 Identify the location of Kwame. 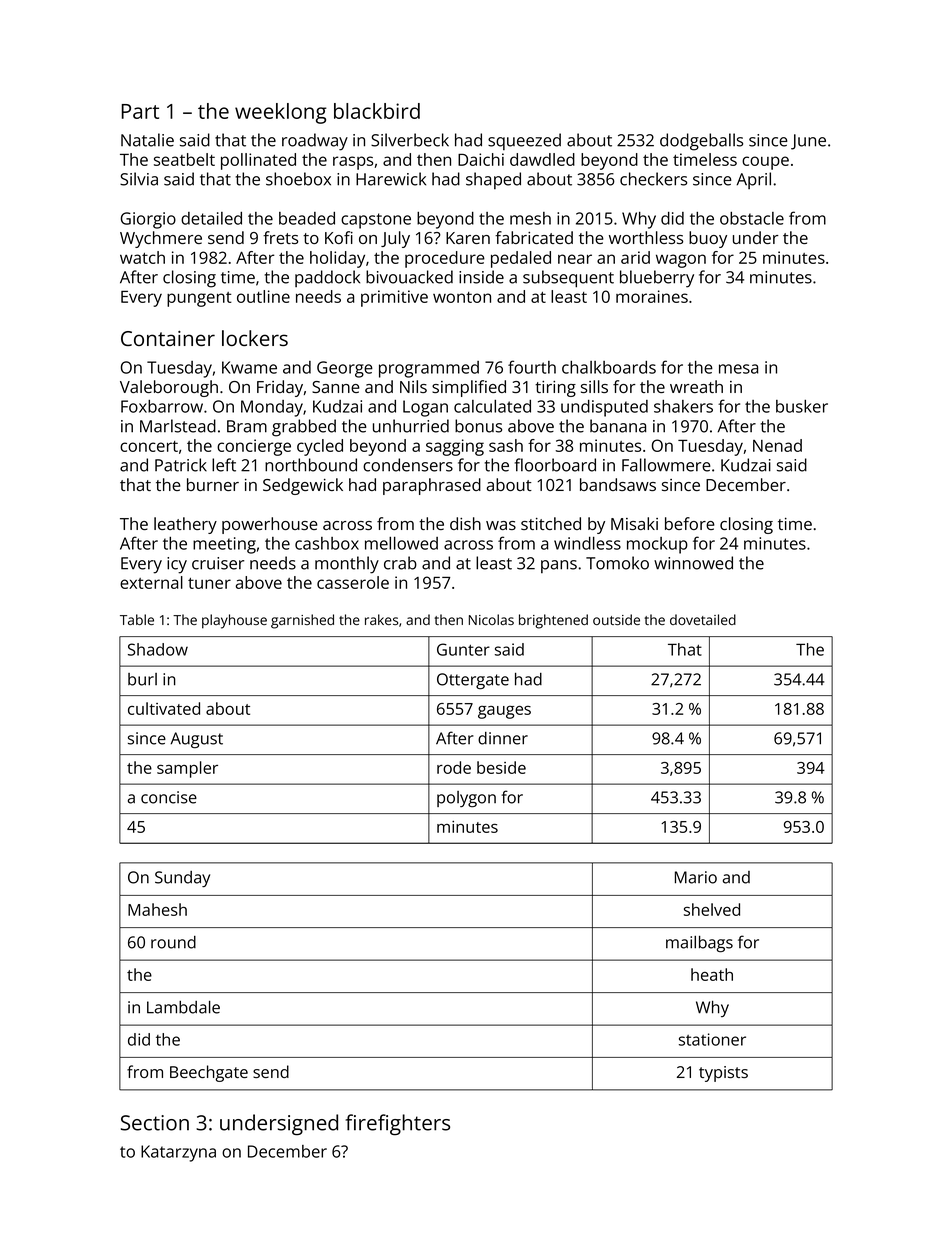
(249, 367).
